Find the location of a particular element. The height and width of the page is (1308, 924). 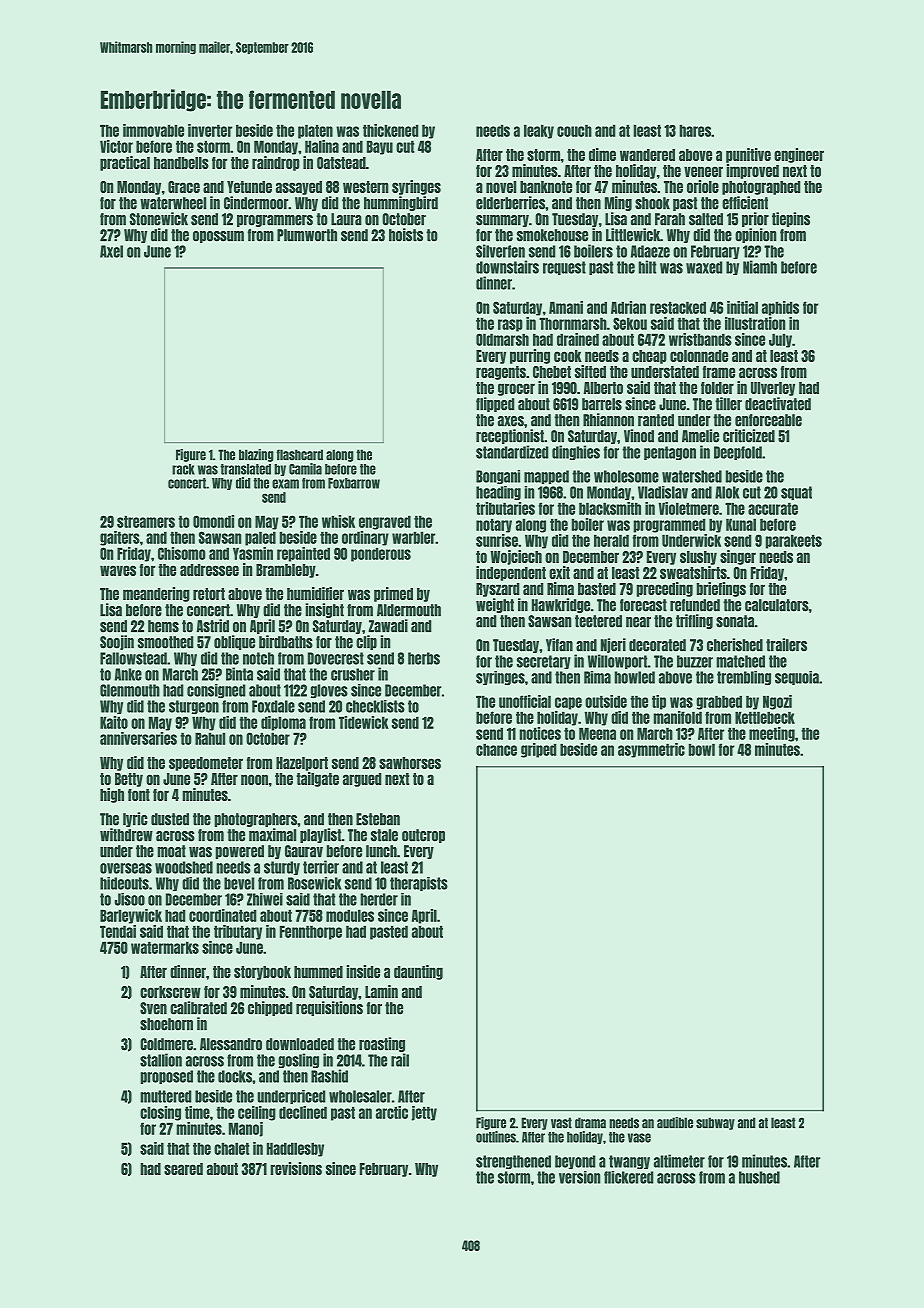

practical is located at coordinates (125, 163).
